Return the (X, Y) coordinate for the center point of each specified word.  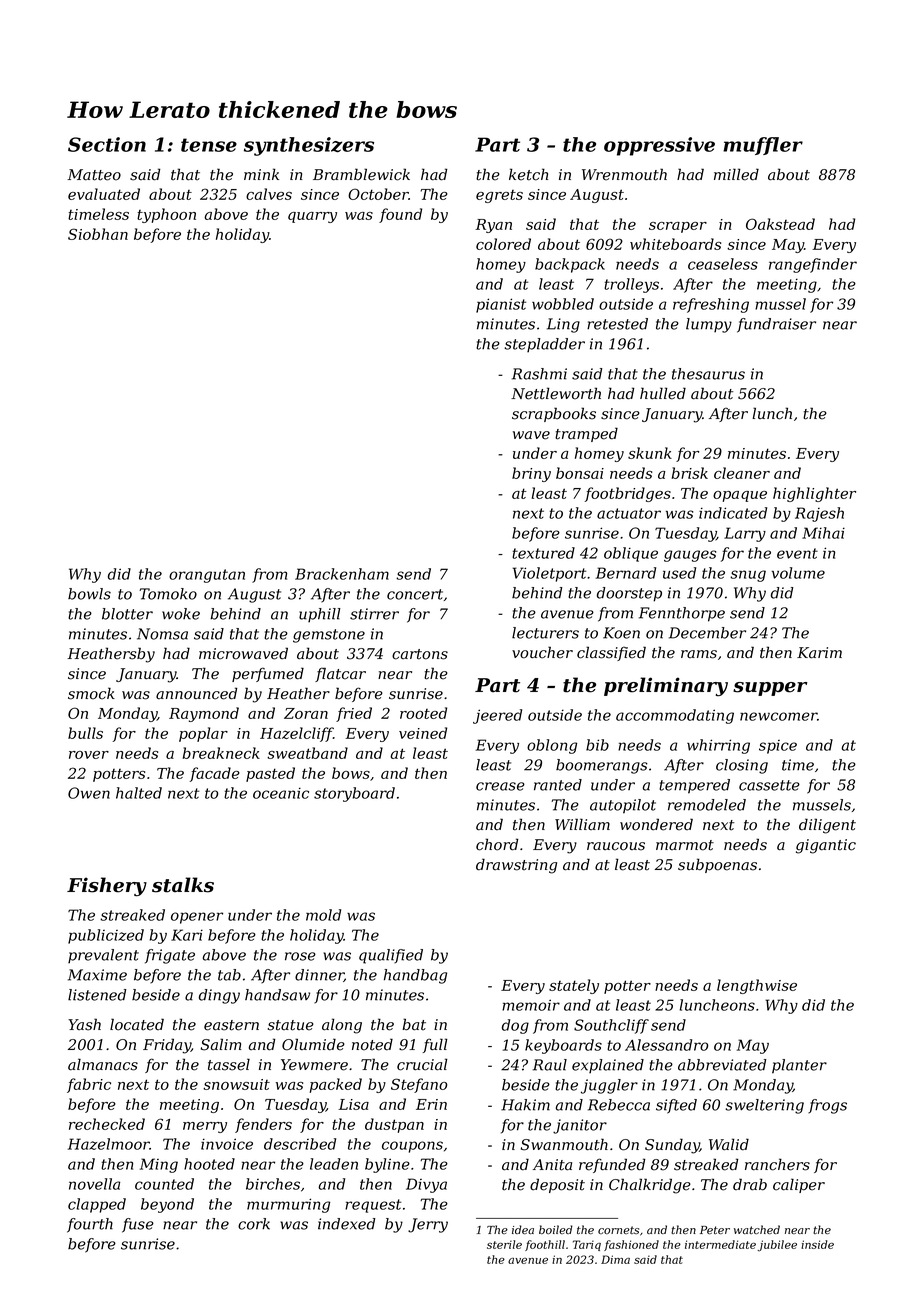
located (137, 1024)
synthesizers (309, 146)
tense (209, 145)
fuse (138, 1225)
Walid (729, 1144)
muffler (763, 146)
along (342, 1026)
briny (531, 474)
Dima (615, 1259)
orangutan (207, 576)
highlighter (814, 494)
